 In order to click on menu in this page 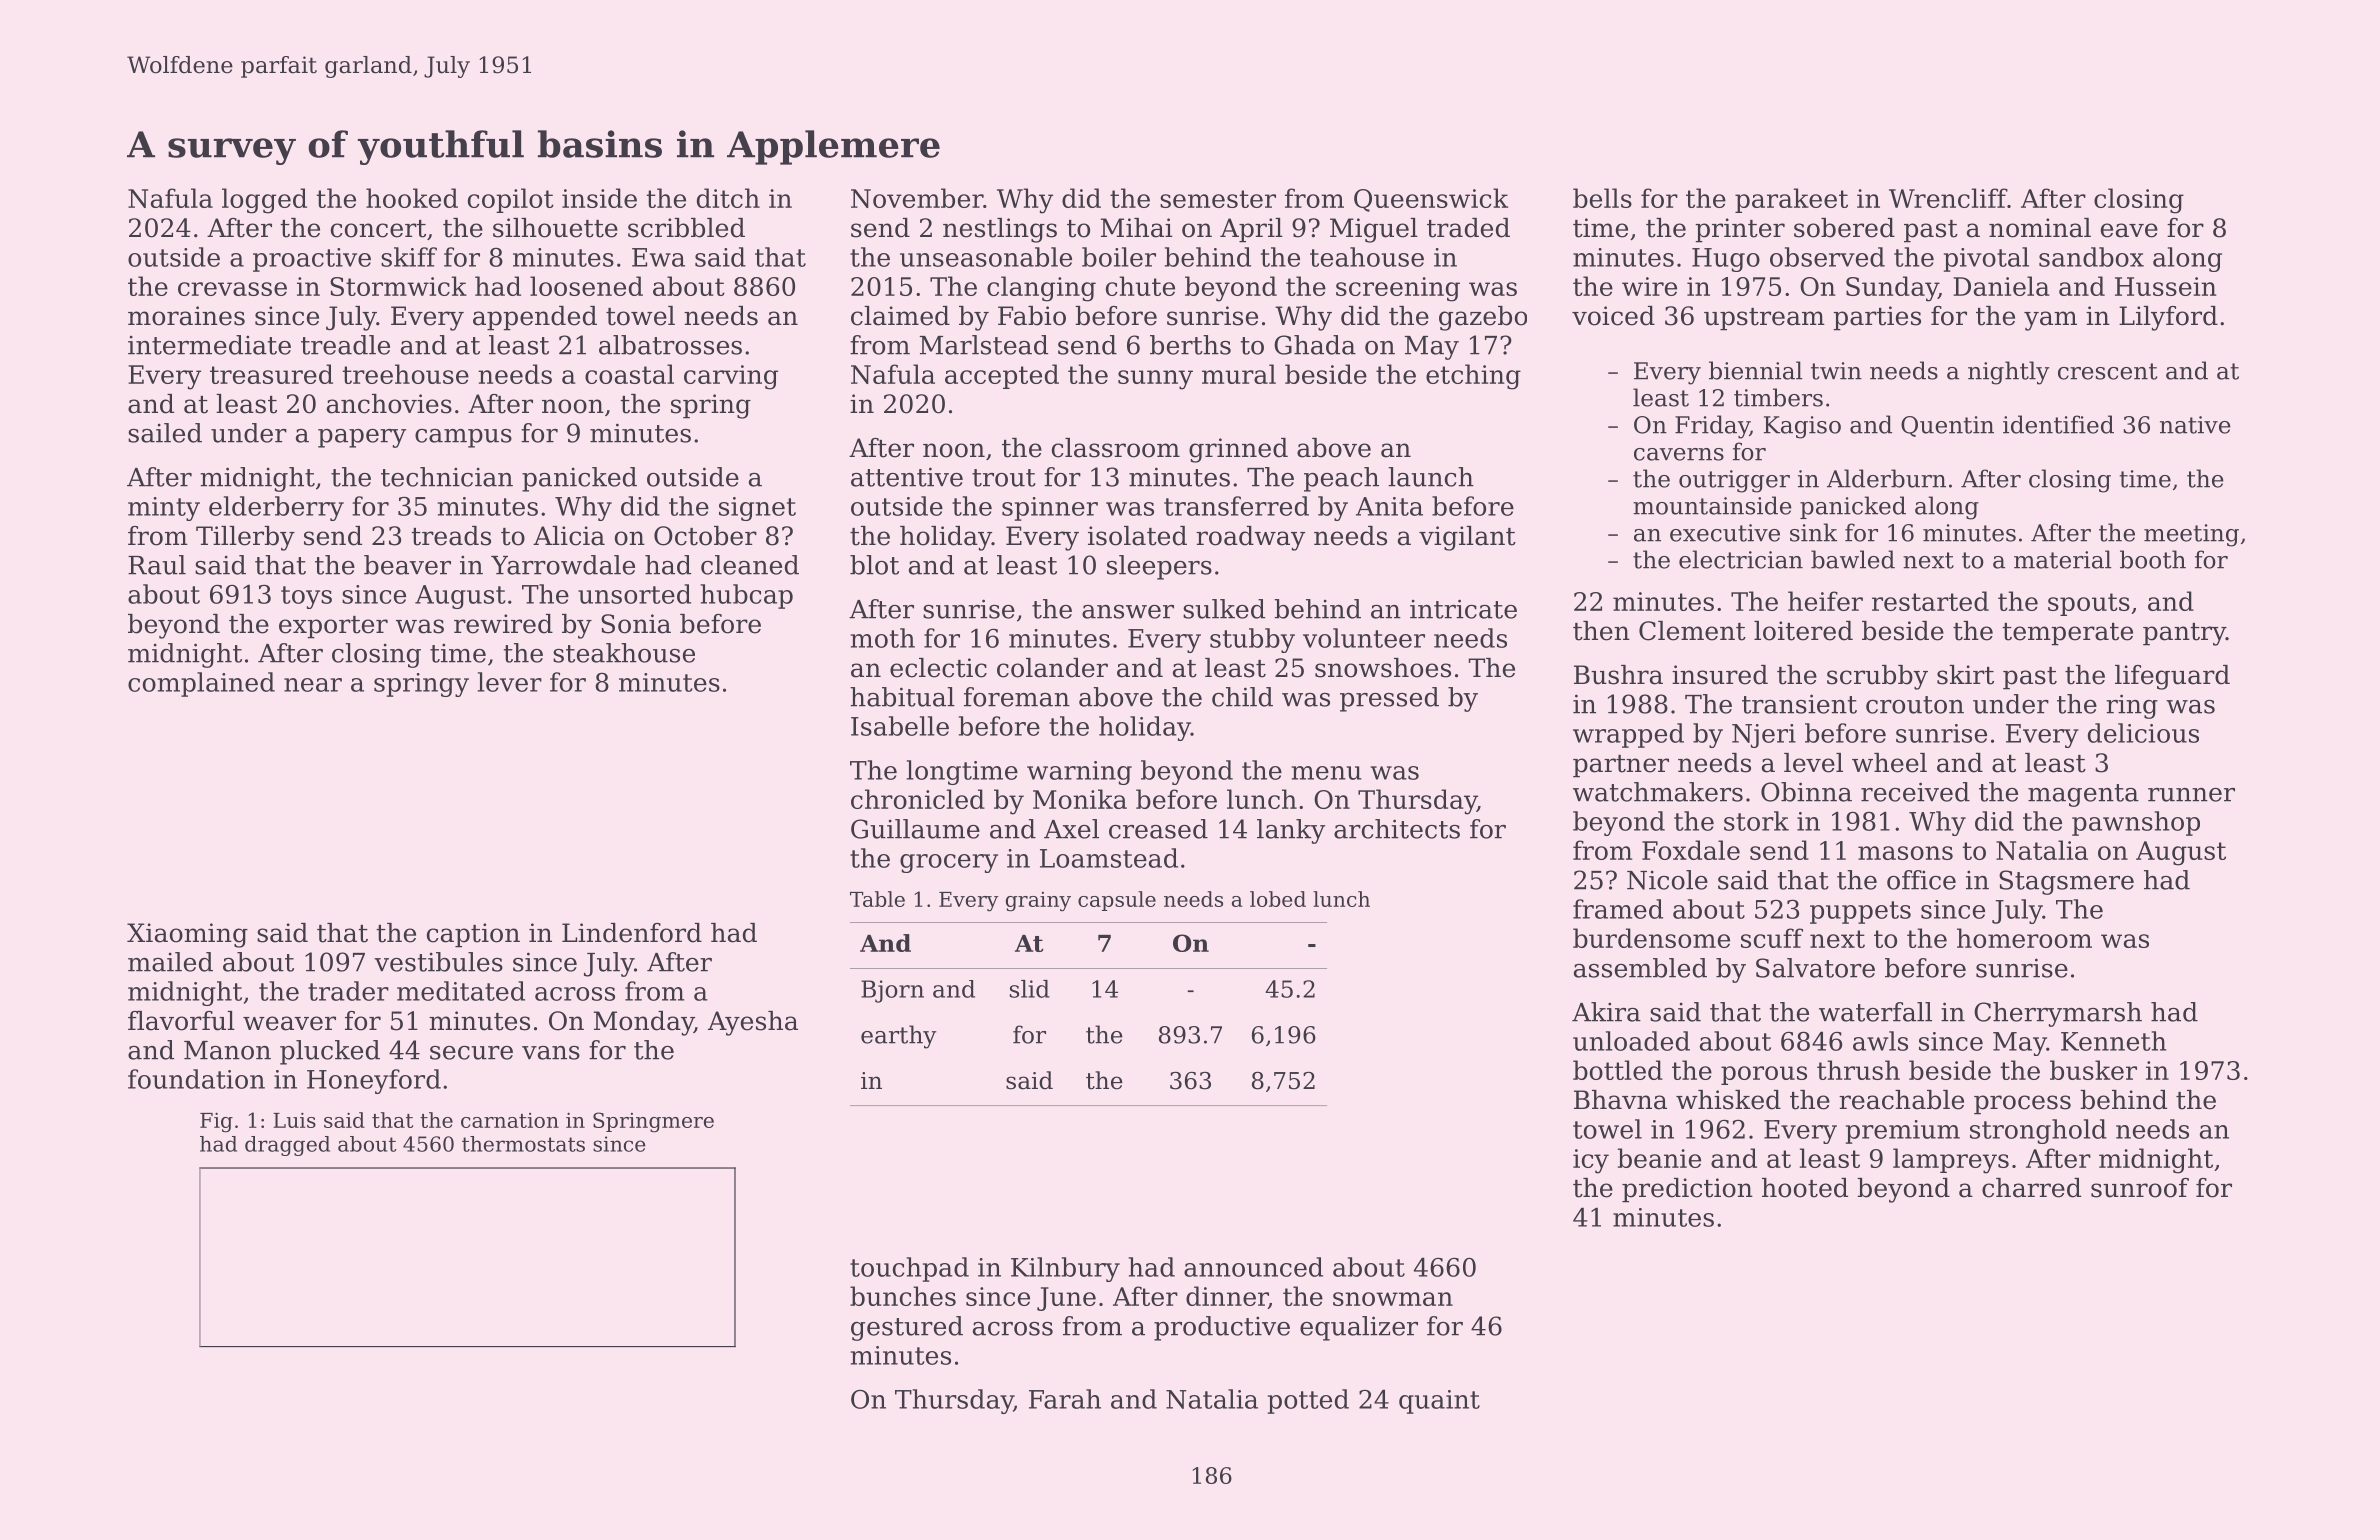, I will do `click(1327, 773)`.
